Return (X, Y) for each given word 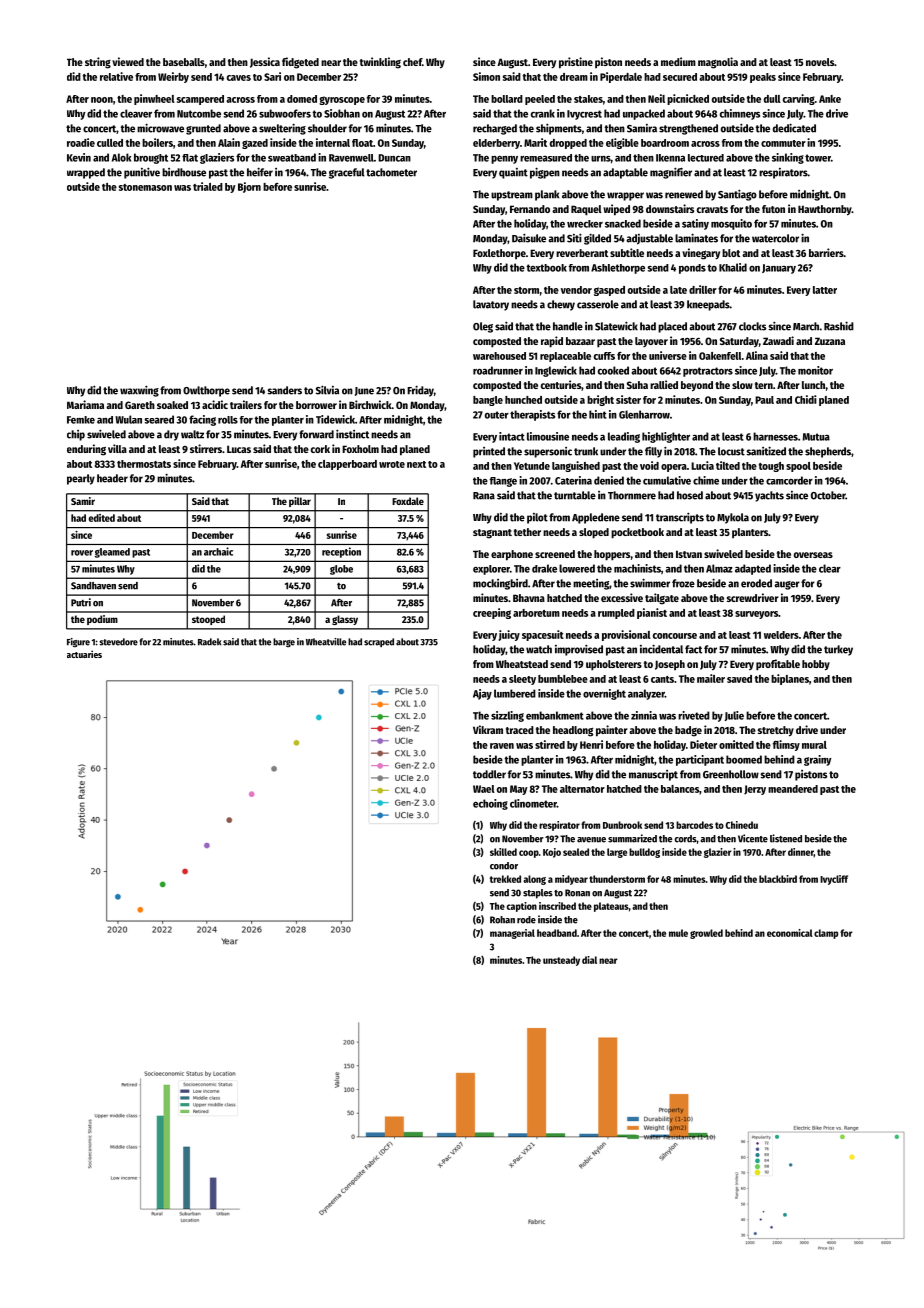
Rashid (839, 326)
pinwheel (154, 99)
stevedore (118, 642)
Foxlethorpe (499, 254)
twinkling (380, 63)
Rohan (502, 920)
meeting (591, 584)
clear (830, 568)
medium (678, 61)
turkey (838, 650)
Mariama (85, 404)
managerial (512, 934)
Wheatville (326, 642)
